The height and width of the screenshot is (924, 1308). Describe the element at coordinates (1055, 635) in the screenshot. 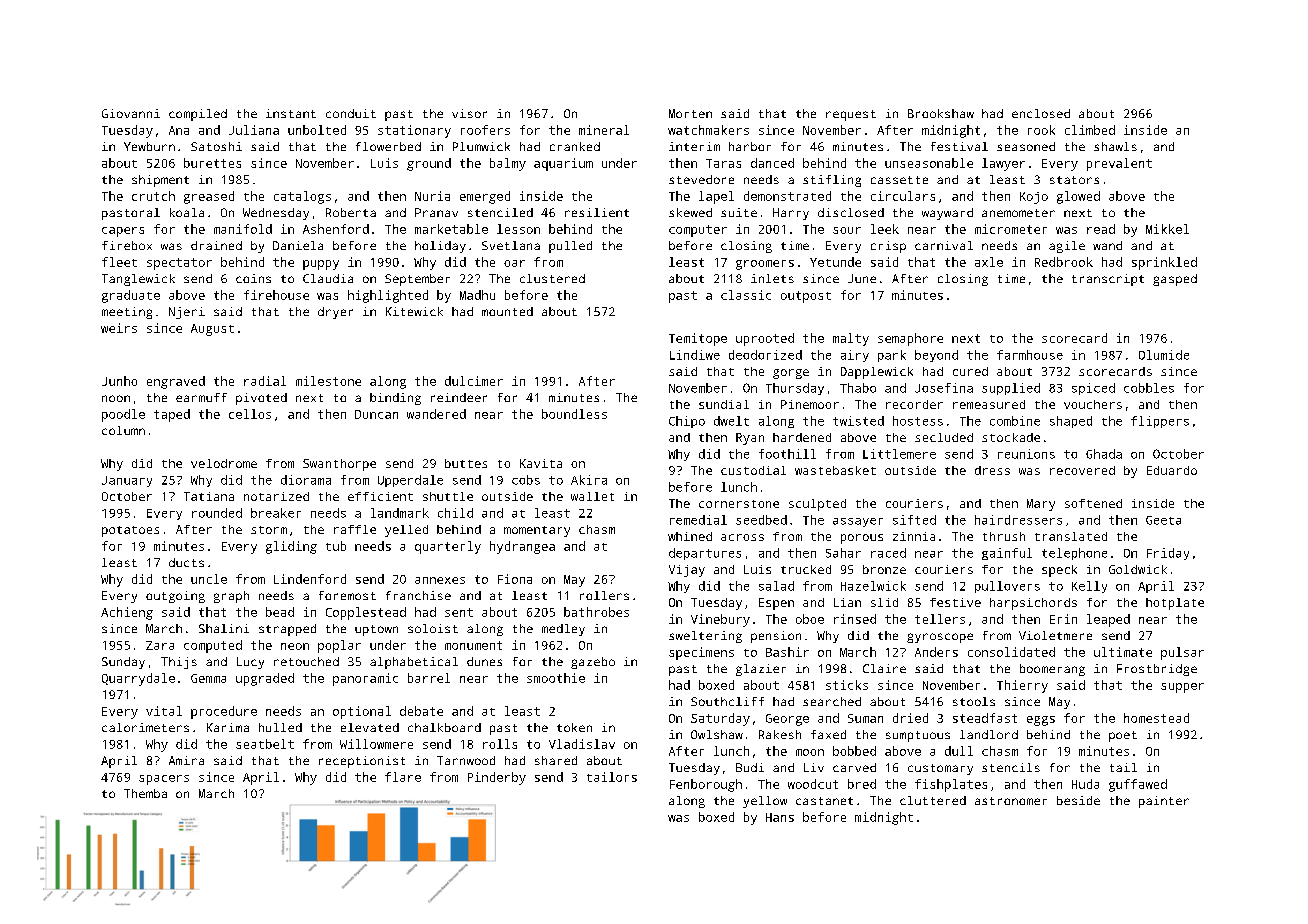

I see `Violetmere` at that location.
